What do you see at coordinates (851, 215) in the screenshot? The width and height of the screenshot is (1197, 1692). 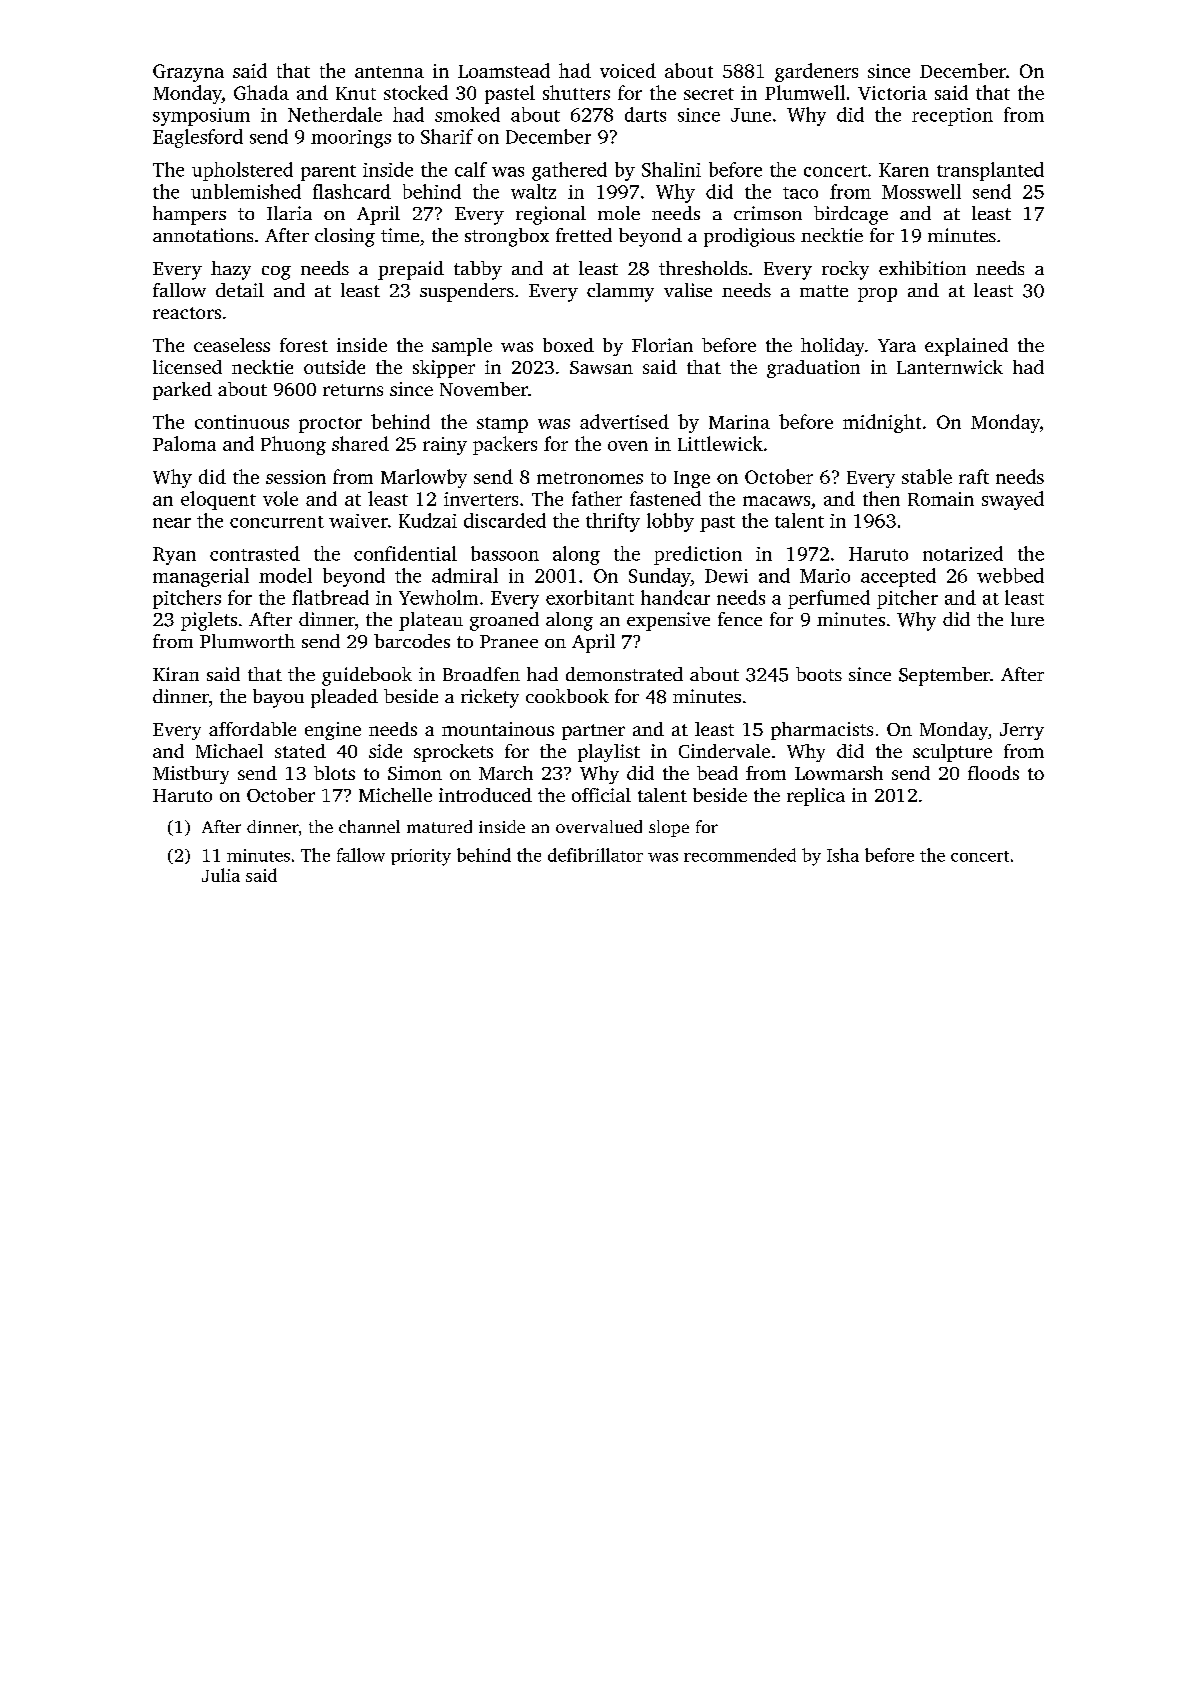 I see `birdcage` at bounding box center [851, 215].
